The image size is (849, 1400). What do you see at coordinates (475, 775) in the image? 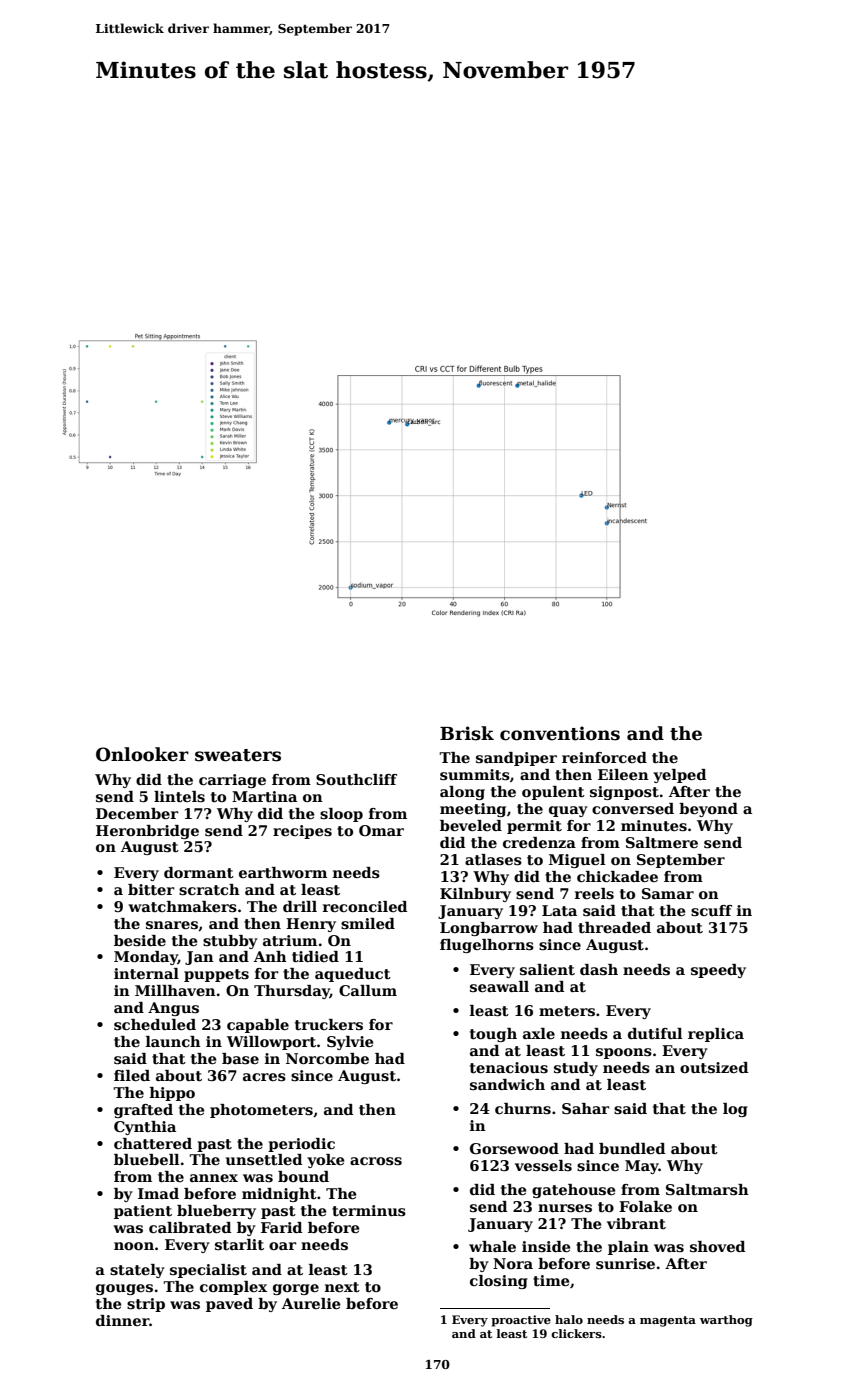
I see `summits` at bounding box center [475, 775].
